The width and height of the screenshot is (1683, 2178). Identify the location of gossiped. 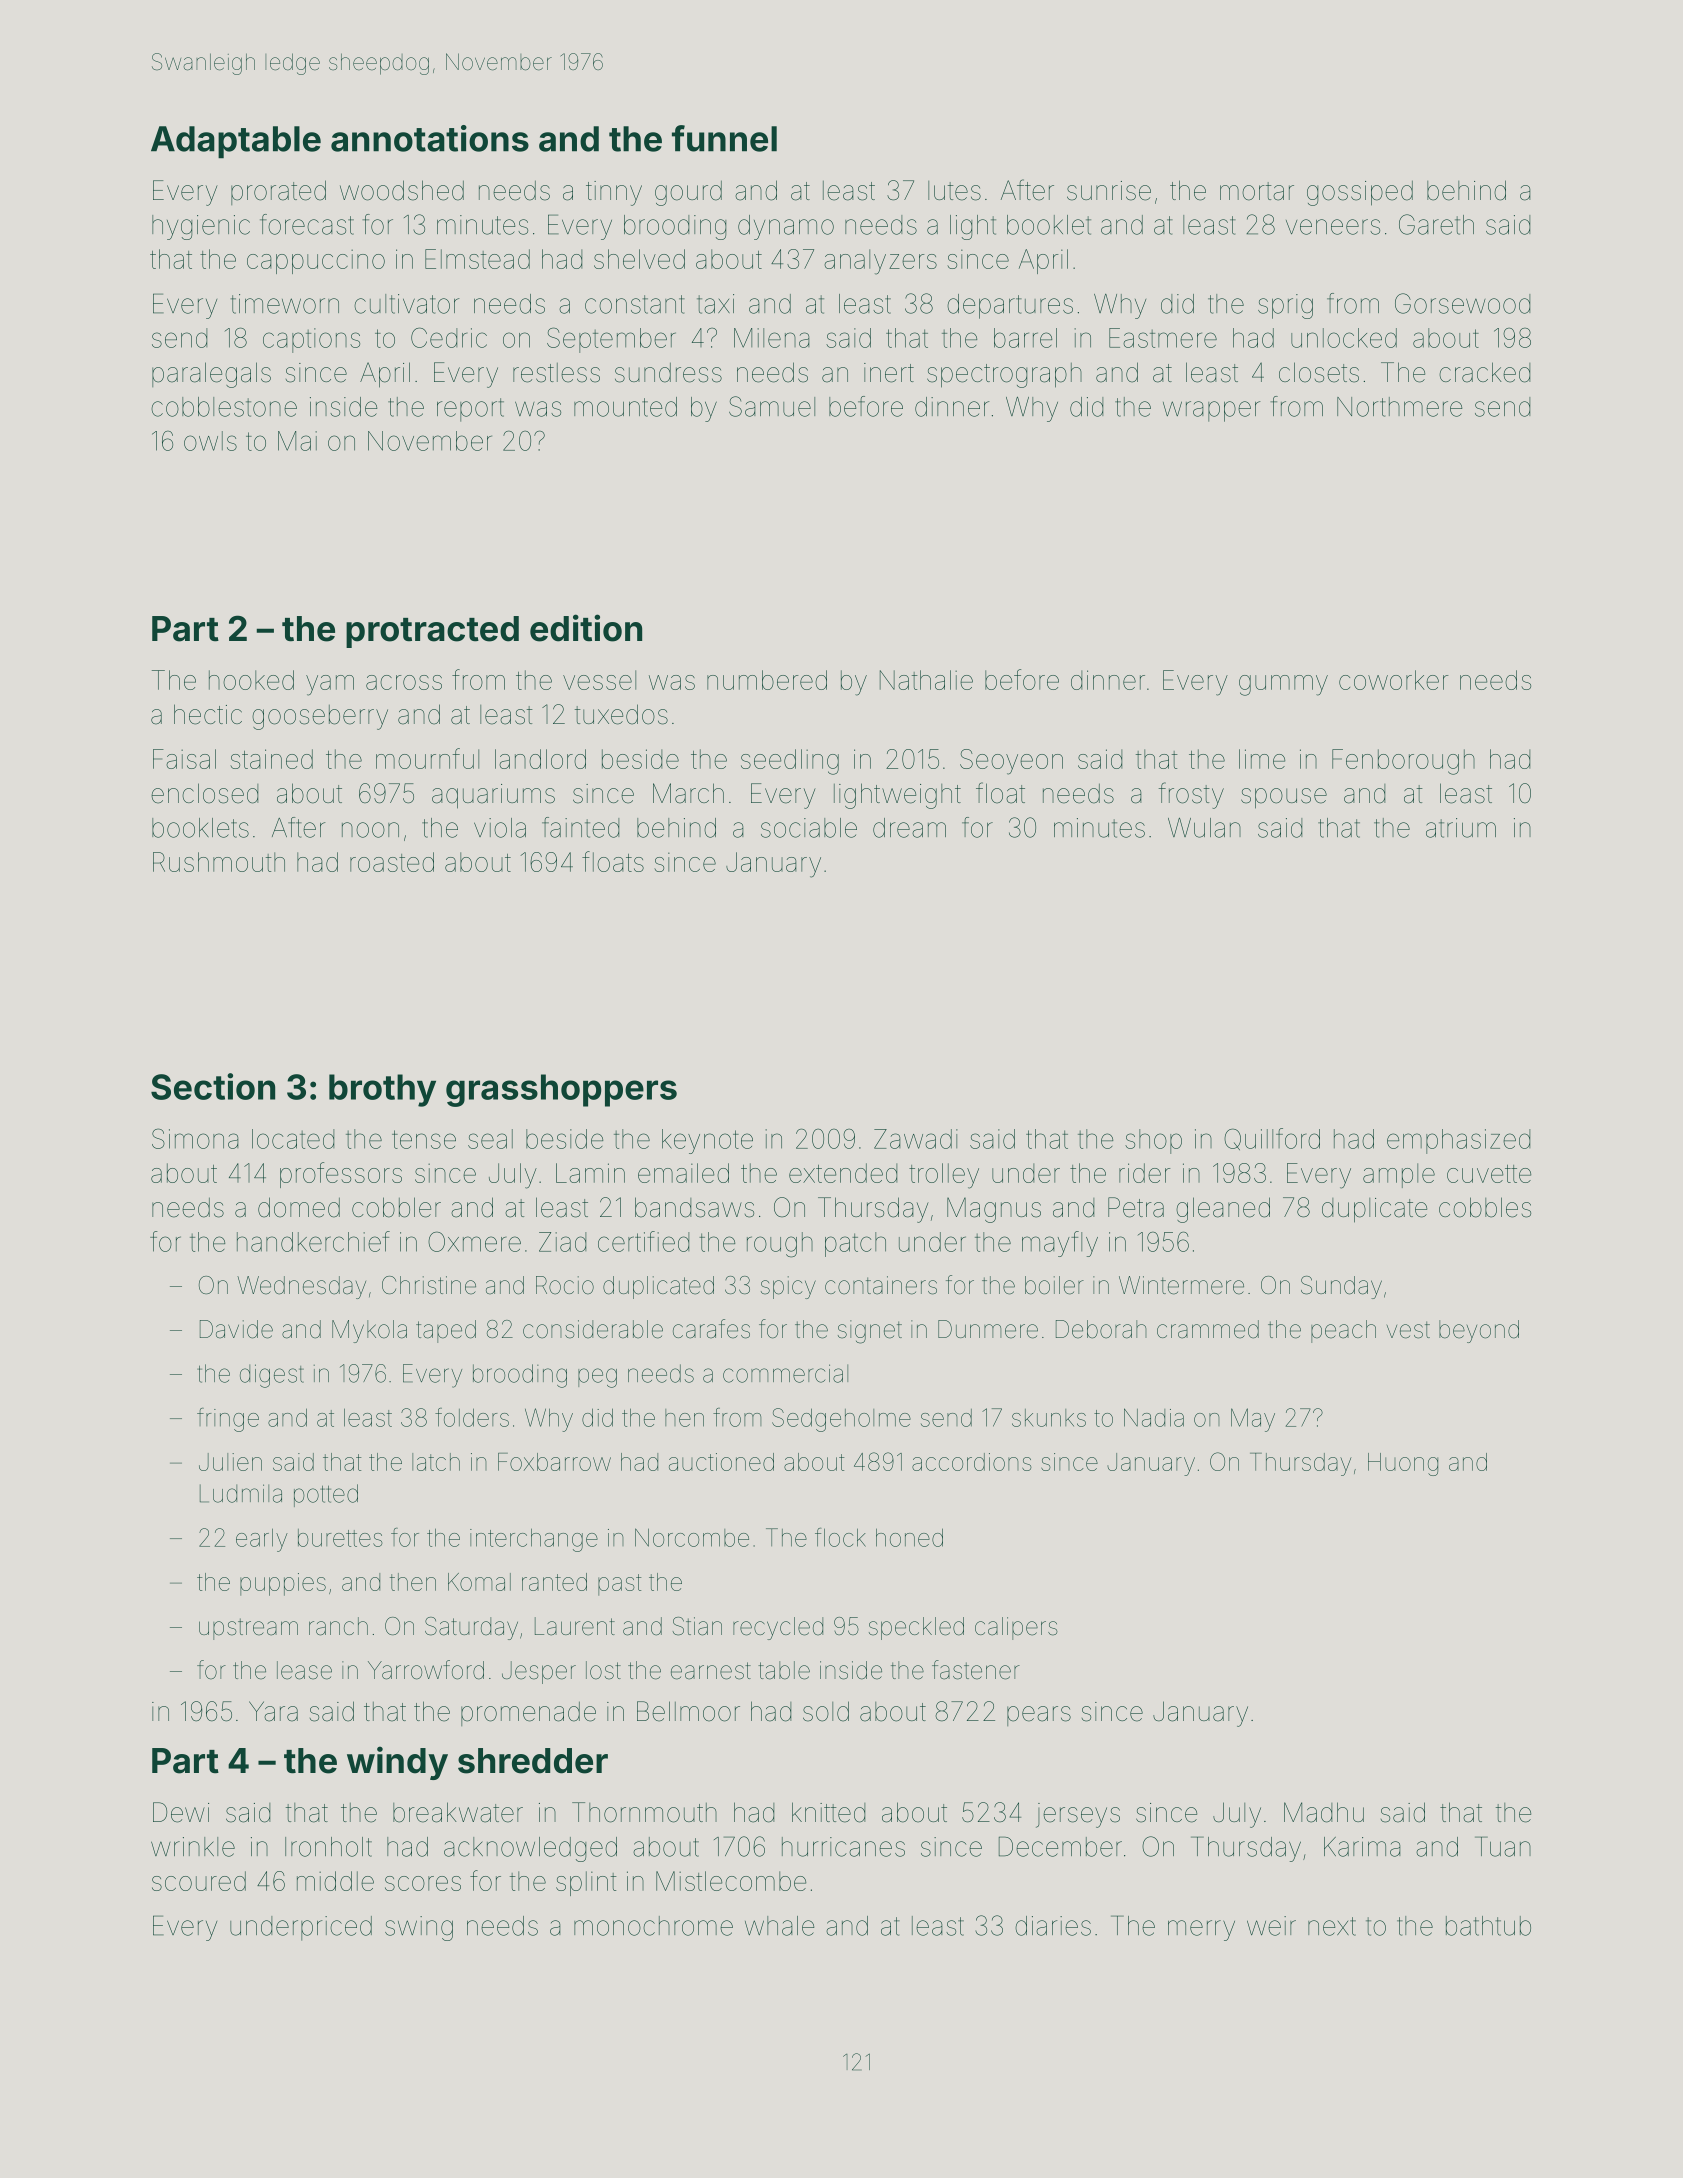
(1360, 193).
